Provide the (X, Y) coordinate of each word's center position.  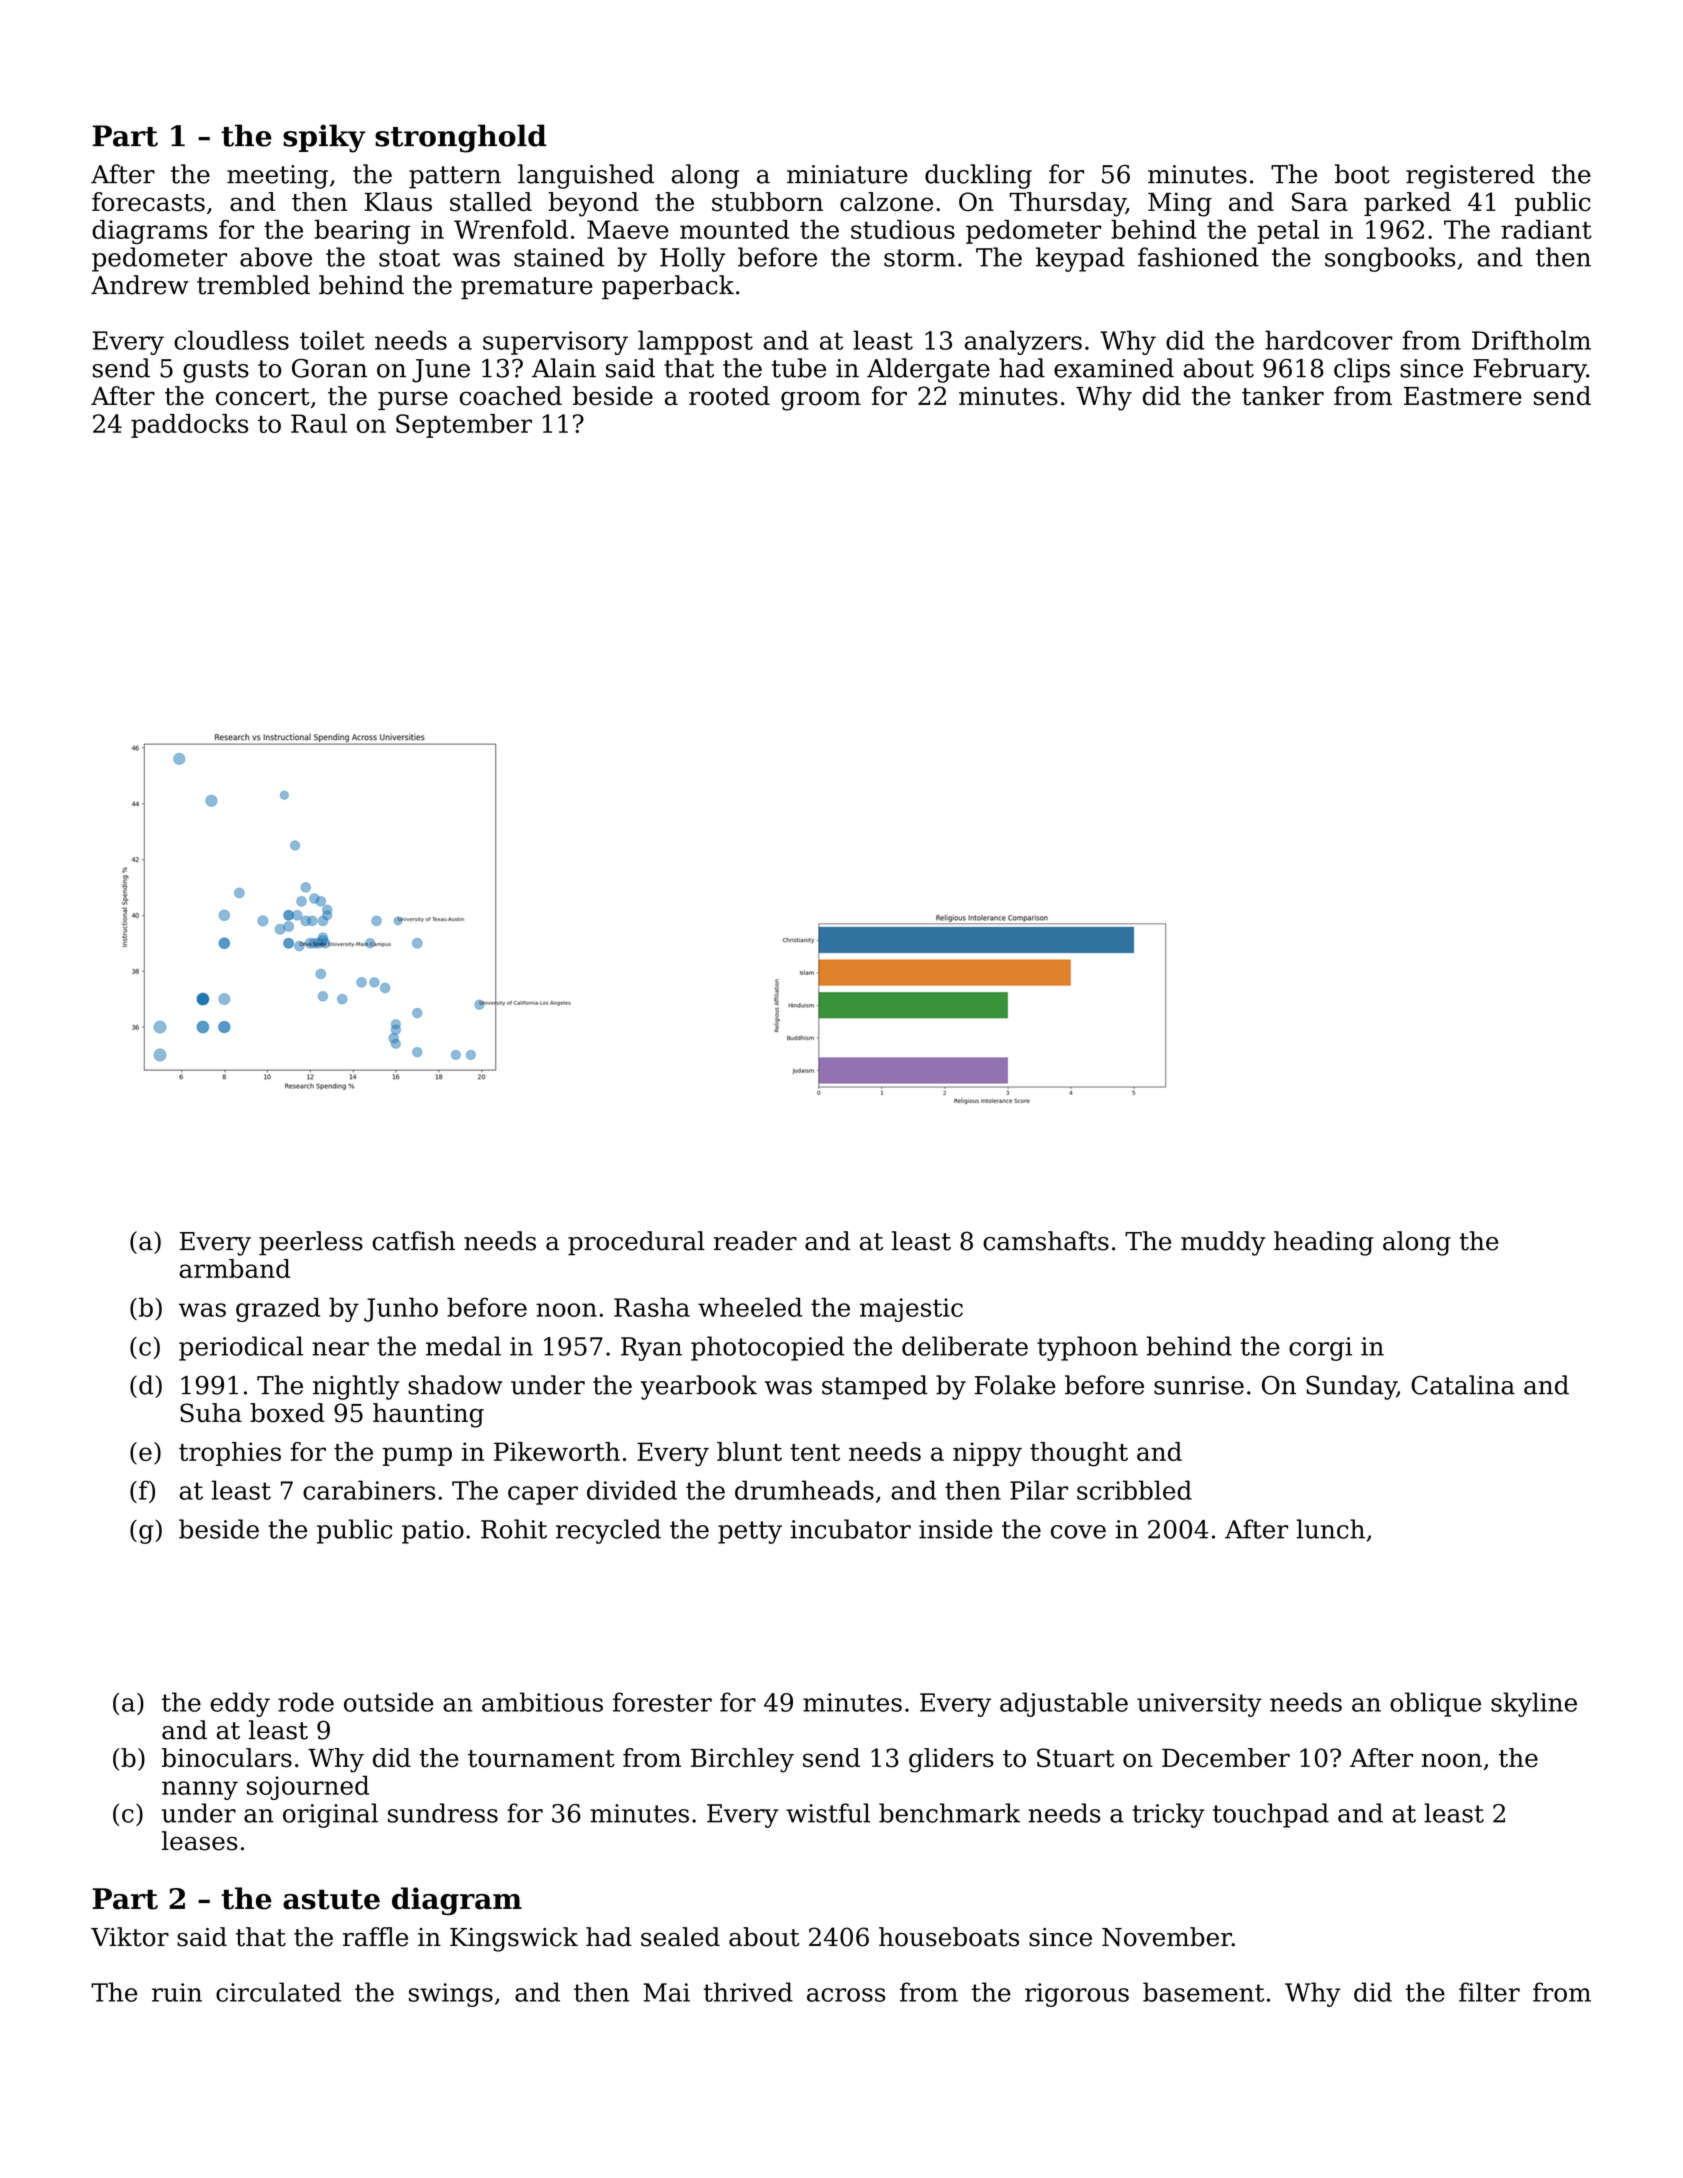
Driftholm (1531, 340)
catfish (413, 1241)
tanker (1283, 396)
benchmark (949, 1813)
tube (799, 368)
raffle (375, 1937)
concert (263, 397)
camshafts (1046, 1241)
